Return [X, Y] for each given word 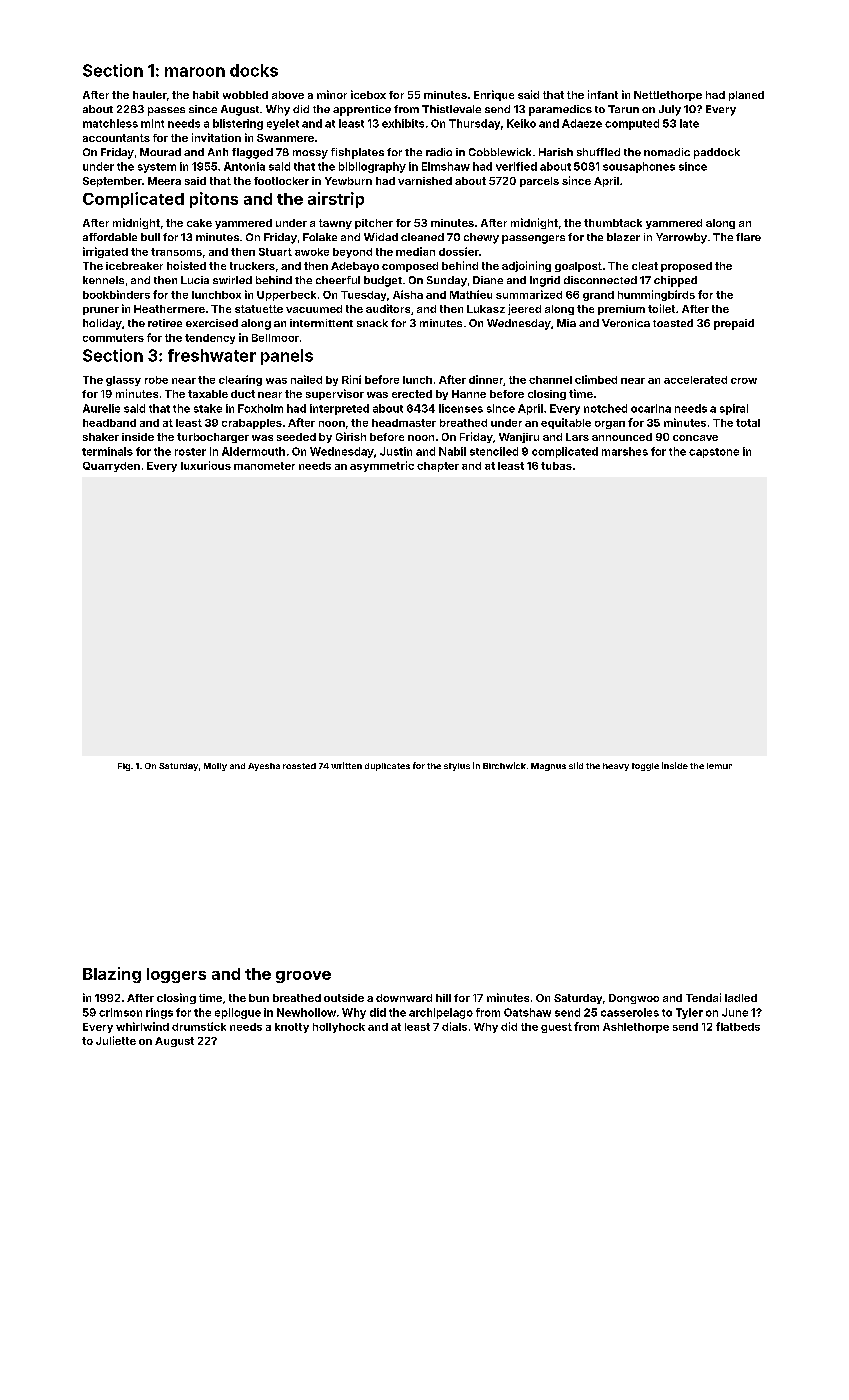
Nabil [452, 451]
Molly [215, 767]
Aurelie [101, 408]
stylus [457, 767]
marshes [625, 451]
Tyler [689, 1013]
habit [206, 95]
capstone [714, 453]
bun [259, 998]
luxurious [206, 465]
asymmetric [382, 466]
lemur [719, 766]
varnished [425, 181]
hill [443, 998]
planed [746, 96]
